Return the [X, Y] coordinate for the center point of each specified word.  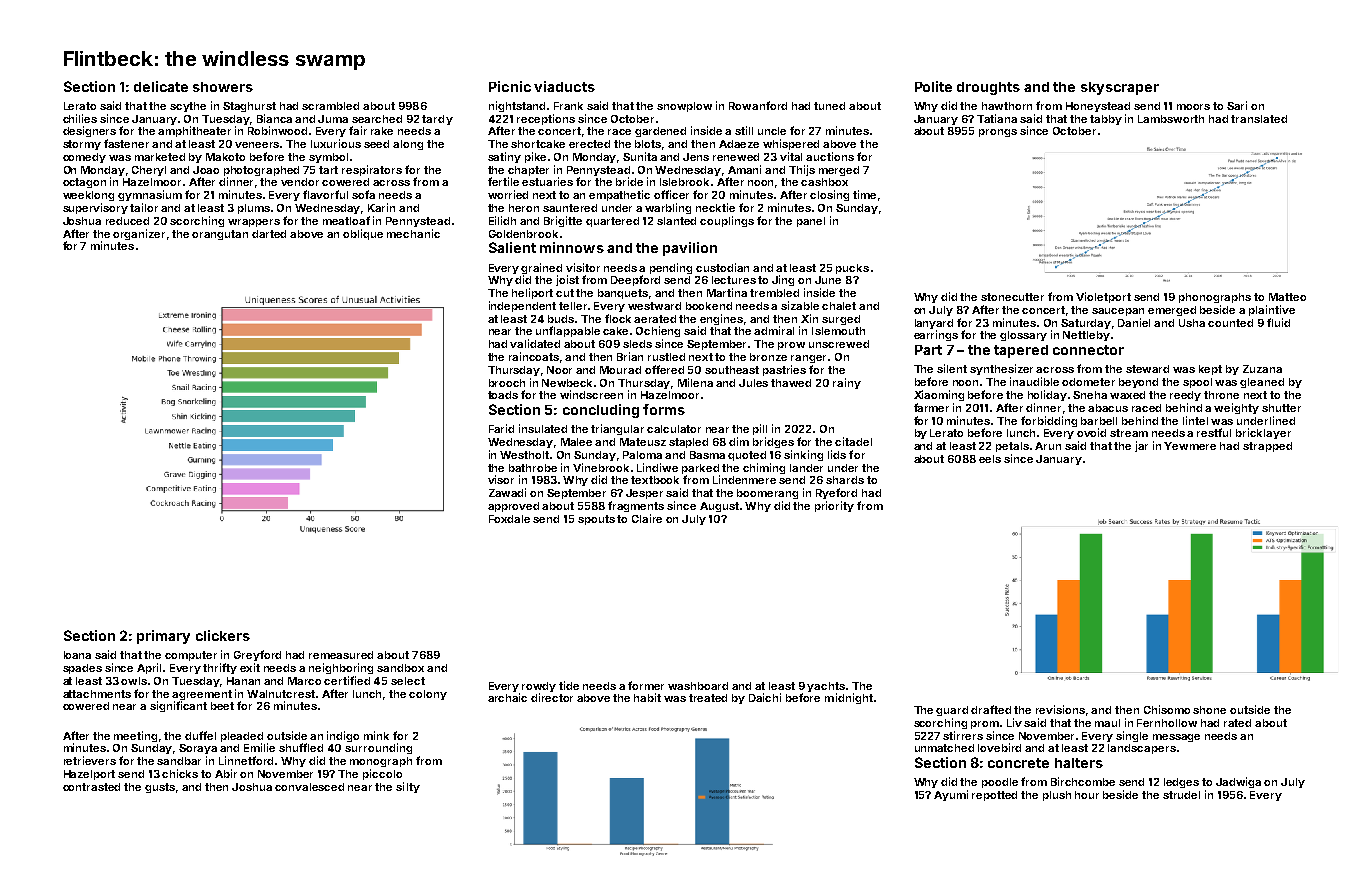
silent [952, 368]
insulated [543, 428]
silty [408, 787]
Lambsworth [1171, 119]
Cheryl [149, 171]
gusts [160, 788]
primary [163, 637]
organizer [139, 234]
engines [721, 319]
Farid [501, 428]
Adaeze [739, 144]
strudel [1181, 795]
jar [1141, 446]
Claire [647, 518]
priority [834, 506]
